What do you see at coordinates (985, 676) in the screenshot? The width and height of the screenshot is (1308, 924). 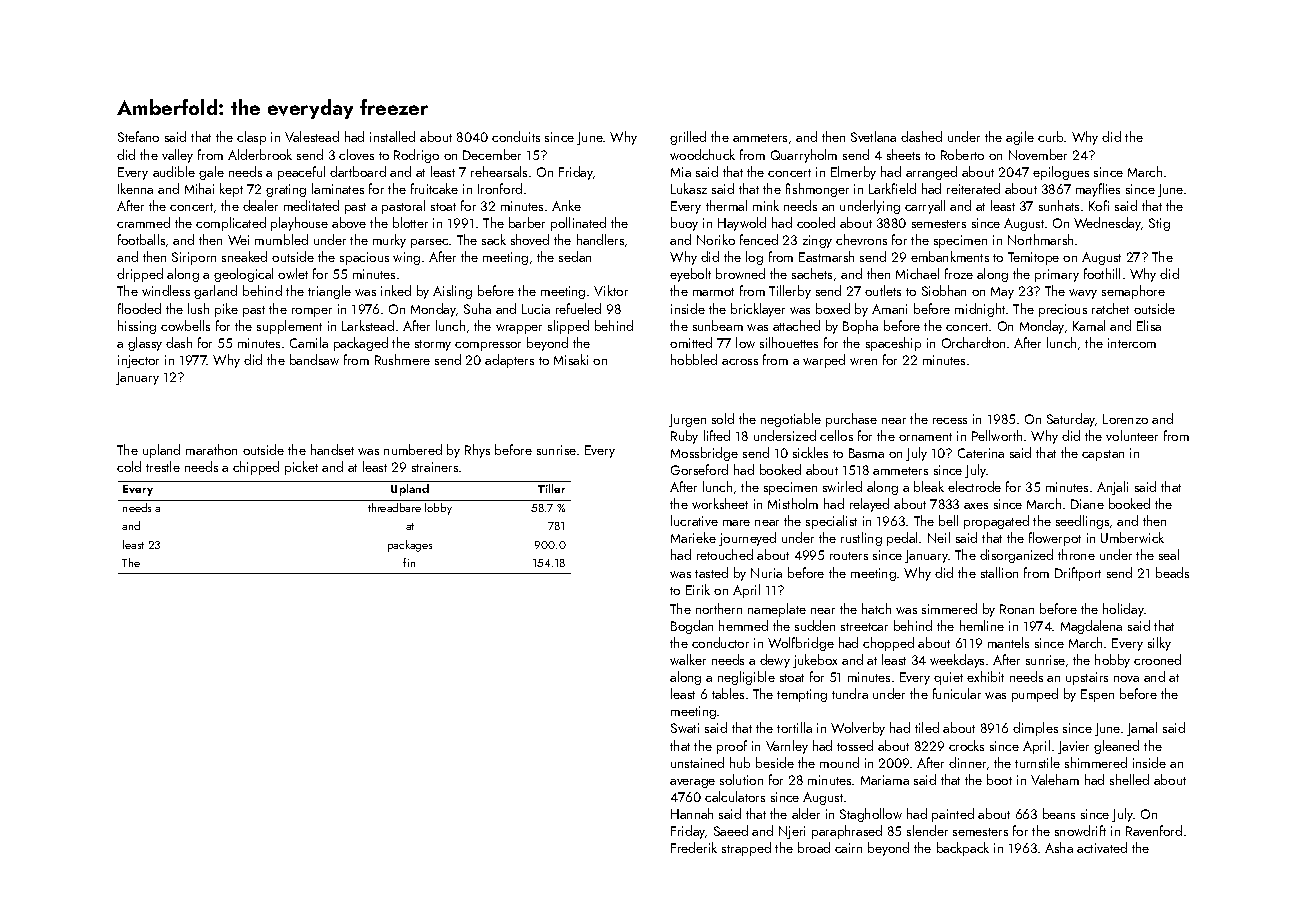 I see `exhibit` at bounding box center [985, 676].
